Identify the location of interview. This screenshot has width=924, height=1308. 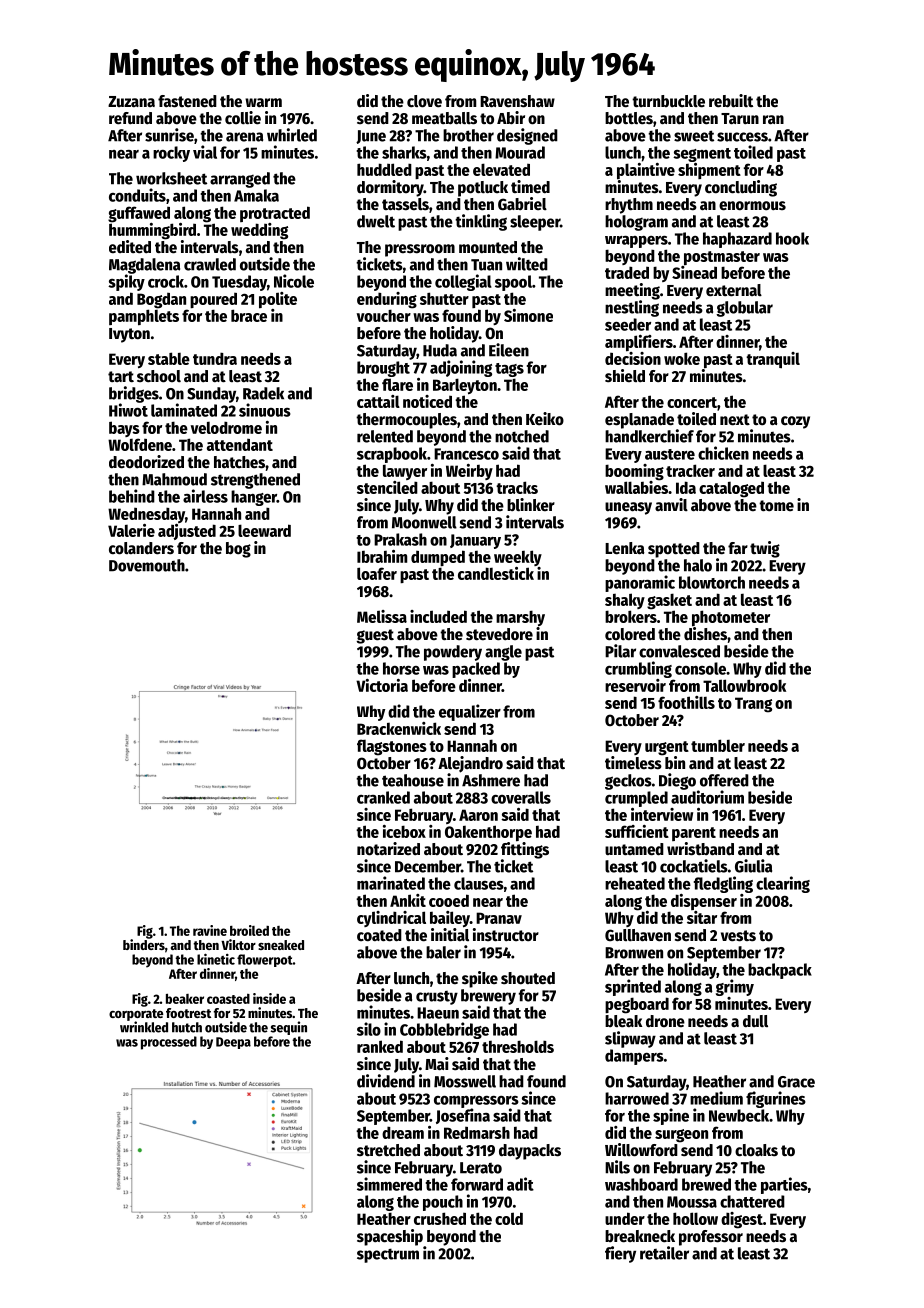
(662, 814).
